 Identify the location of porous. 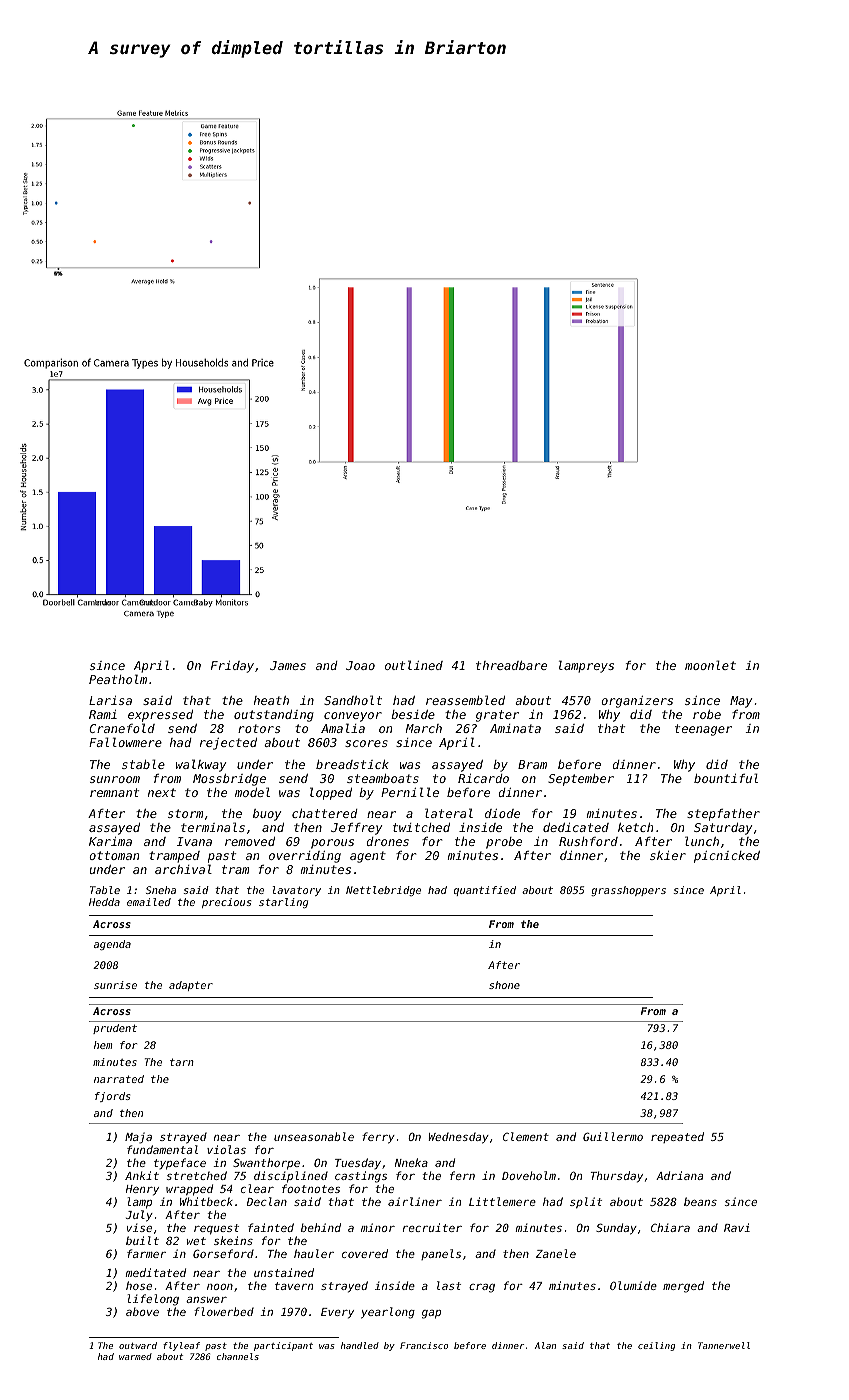
(332, 844).
